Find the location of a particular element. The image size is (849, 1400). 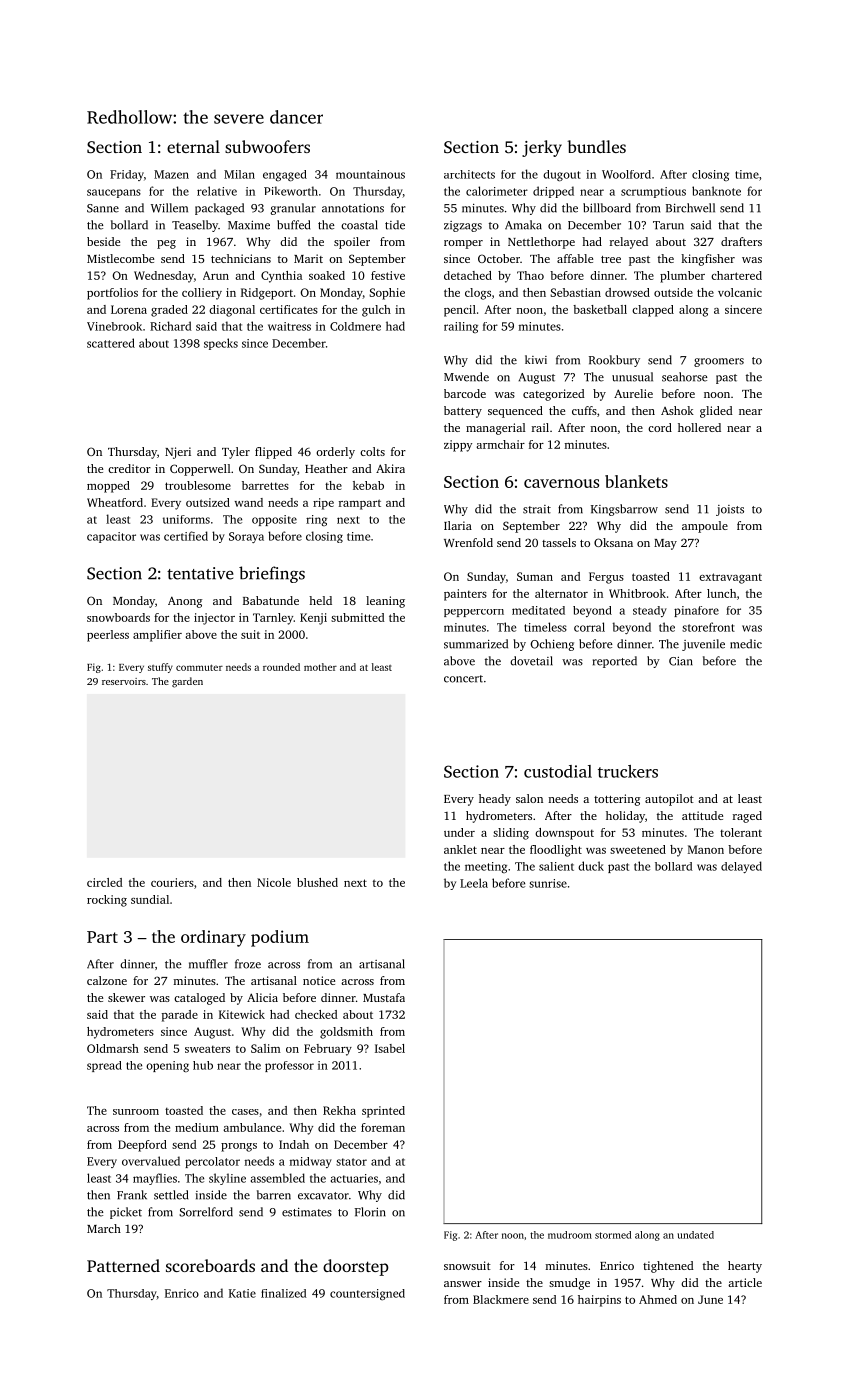

meeting is located at coordinates (486, 867).
